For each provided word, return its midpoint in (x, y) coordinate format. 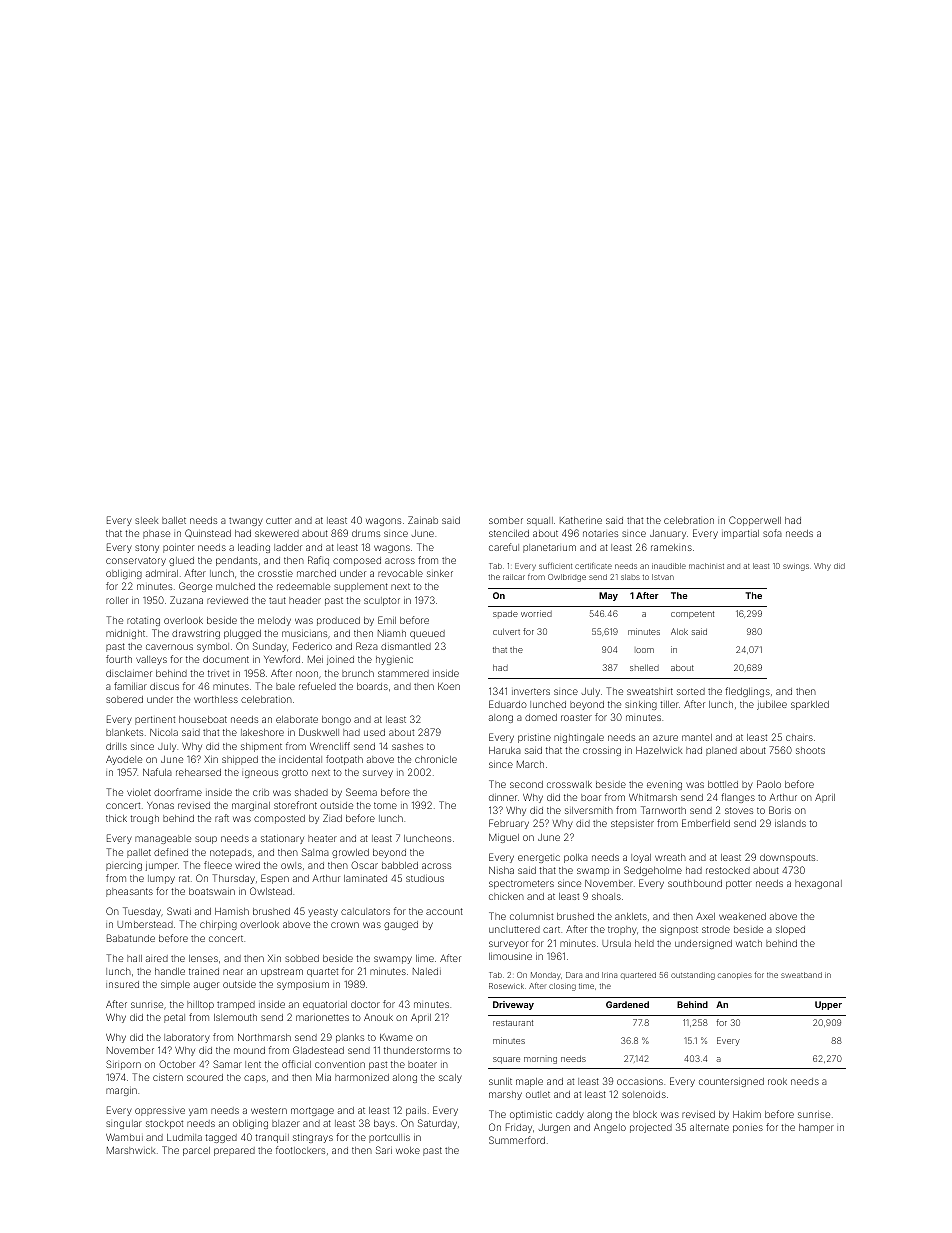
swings (796, 567)
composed (357, 561)
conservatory (136, 561)
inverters (531, 691)
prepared (234, 1151)
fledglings (747, 692)
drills (116, 746)
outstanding (693, 976)
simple (175, 985)
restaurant (513, 1023)
